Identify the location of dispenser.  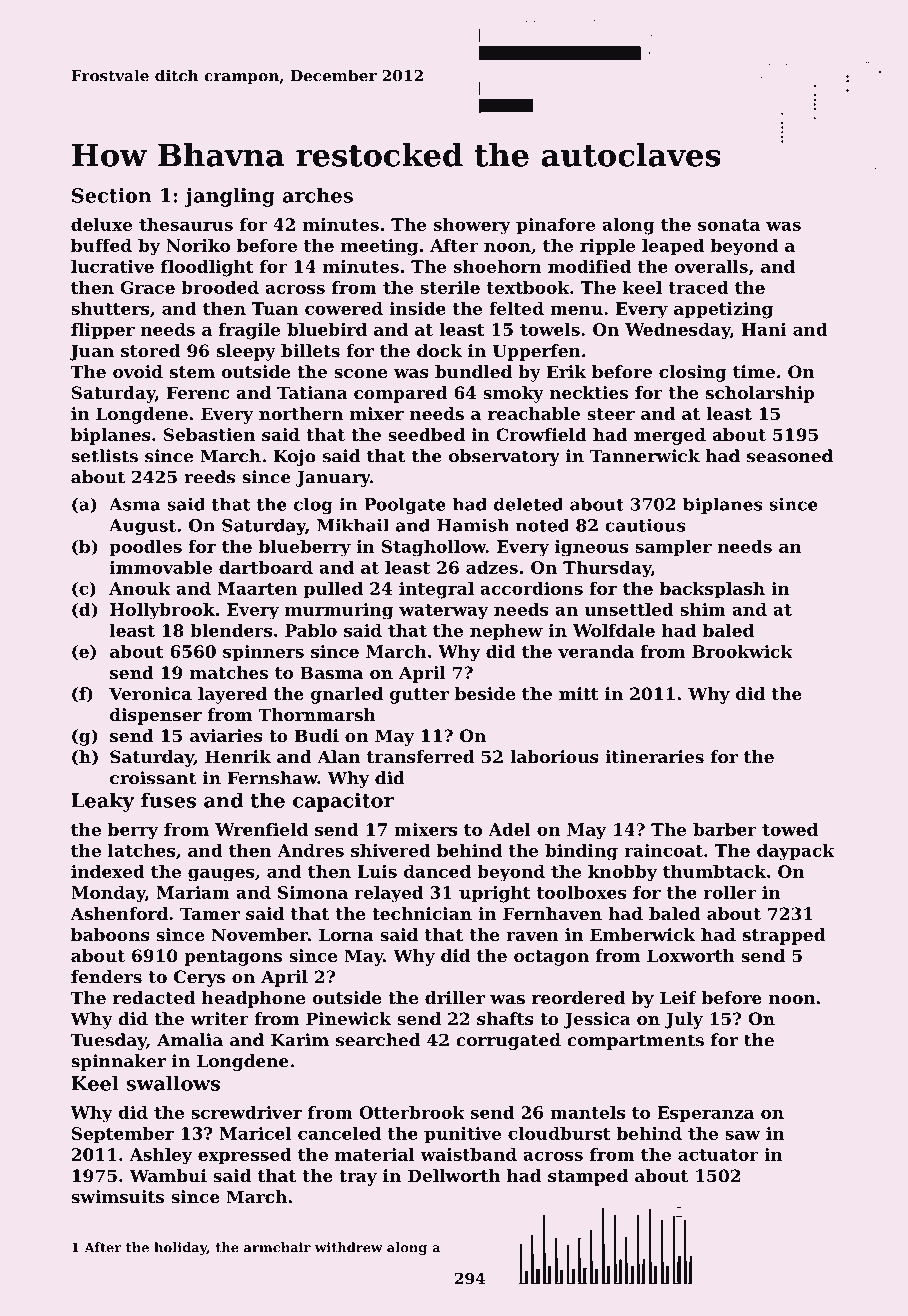
(156, 716).
